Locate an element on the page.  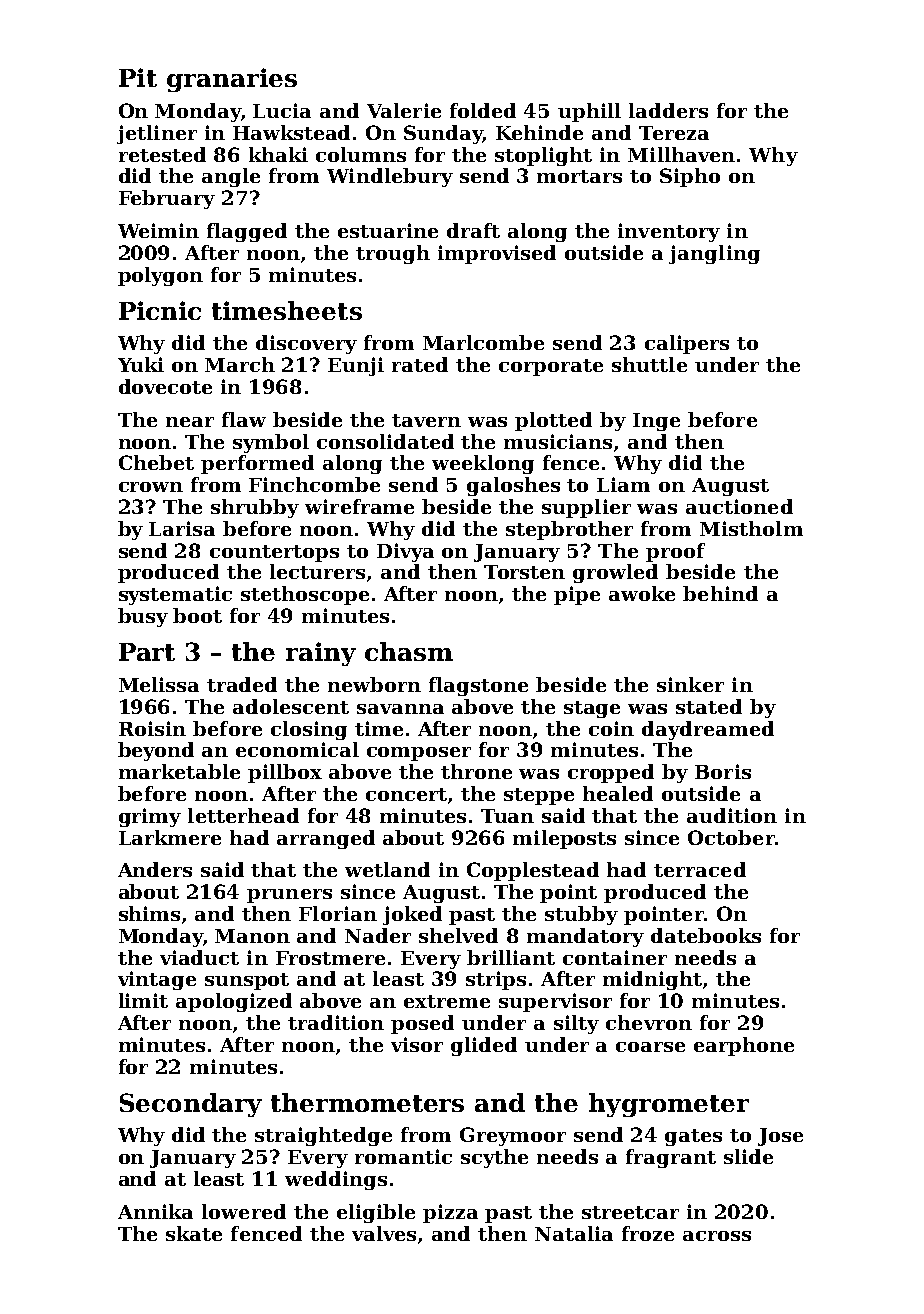
viaduct is located at coordinates (199, 957).
